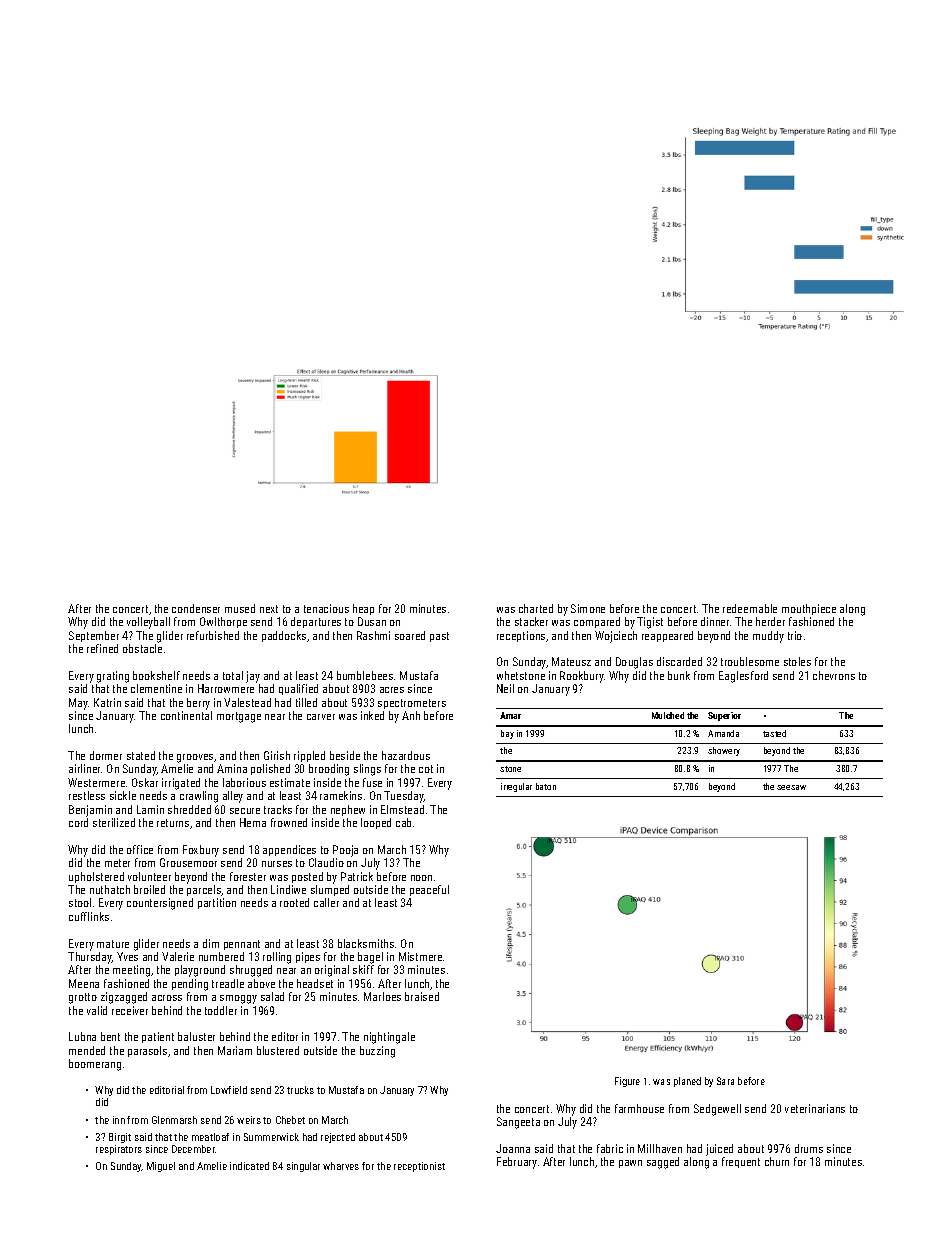 The width and height of the screenshot is (952, 1233). Describe the element at coordinates (294, 902) in the screenshot. I see `rooted` at that location.
